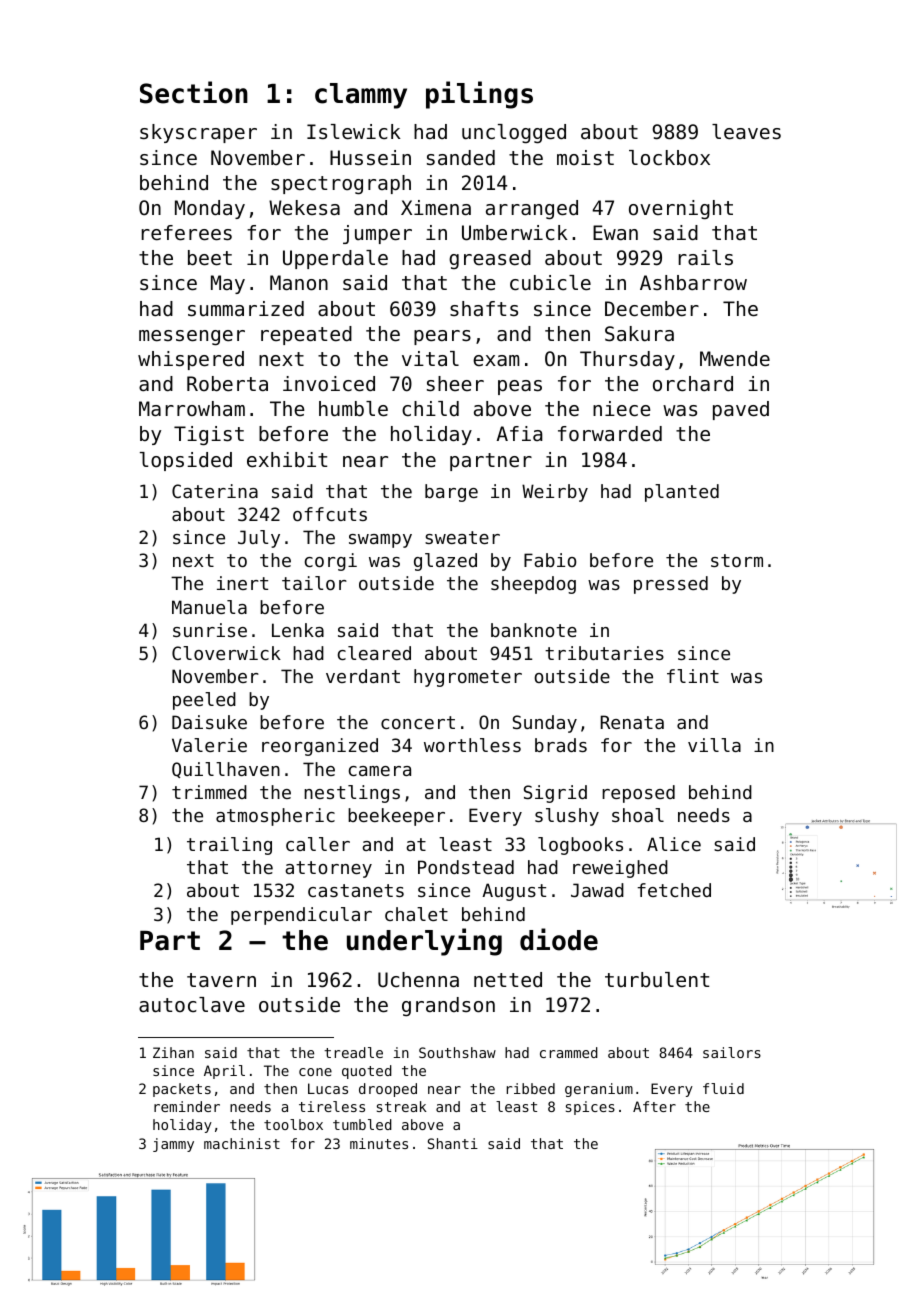 The image size is (924, 1311). What do you see at coordinates (445, 562) in the screenshot?
I see `glazed` at bounding box center [445, 562].
